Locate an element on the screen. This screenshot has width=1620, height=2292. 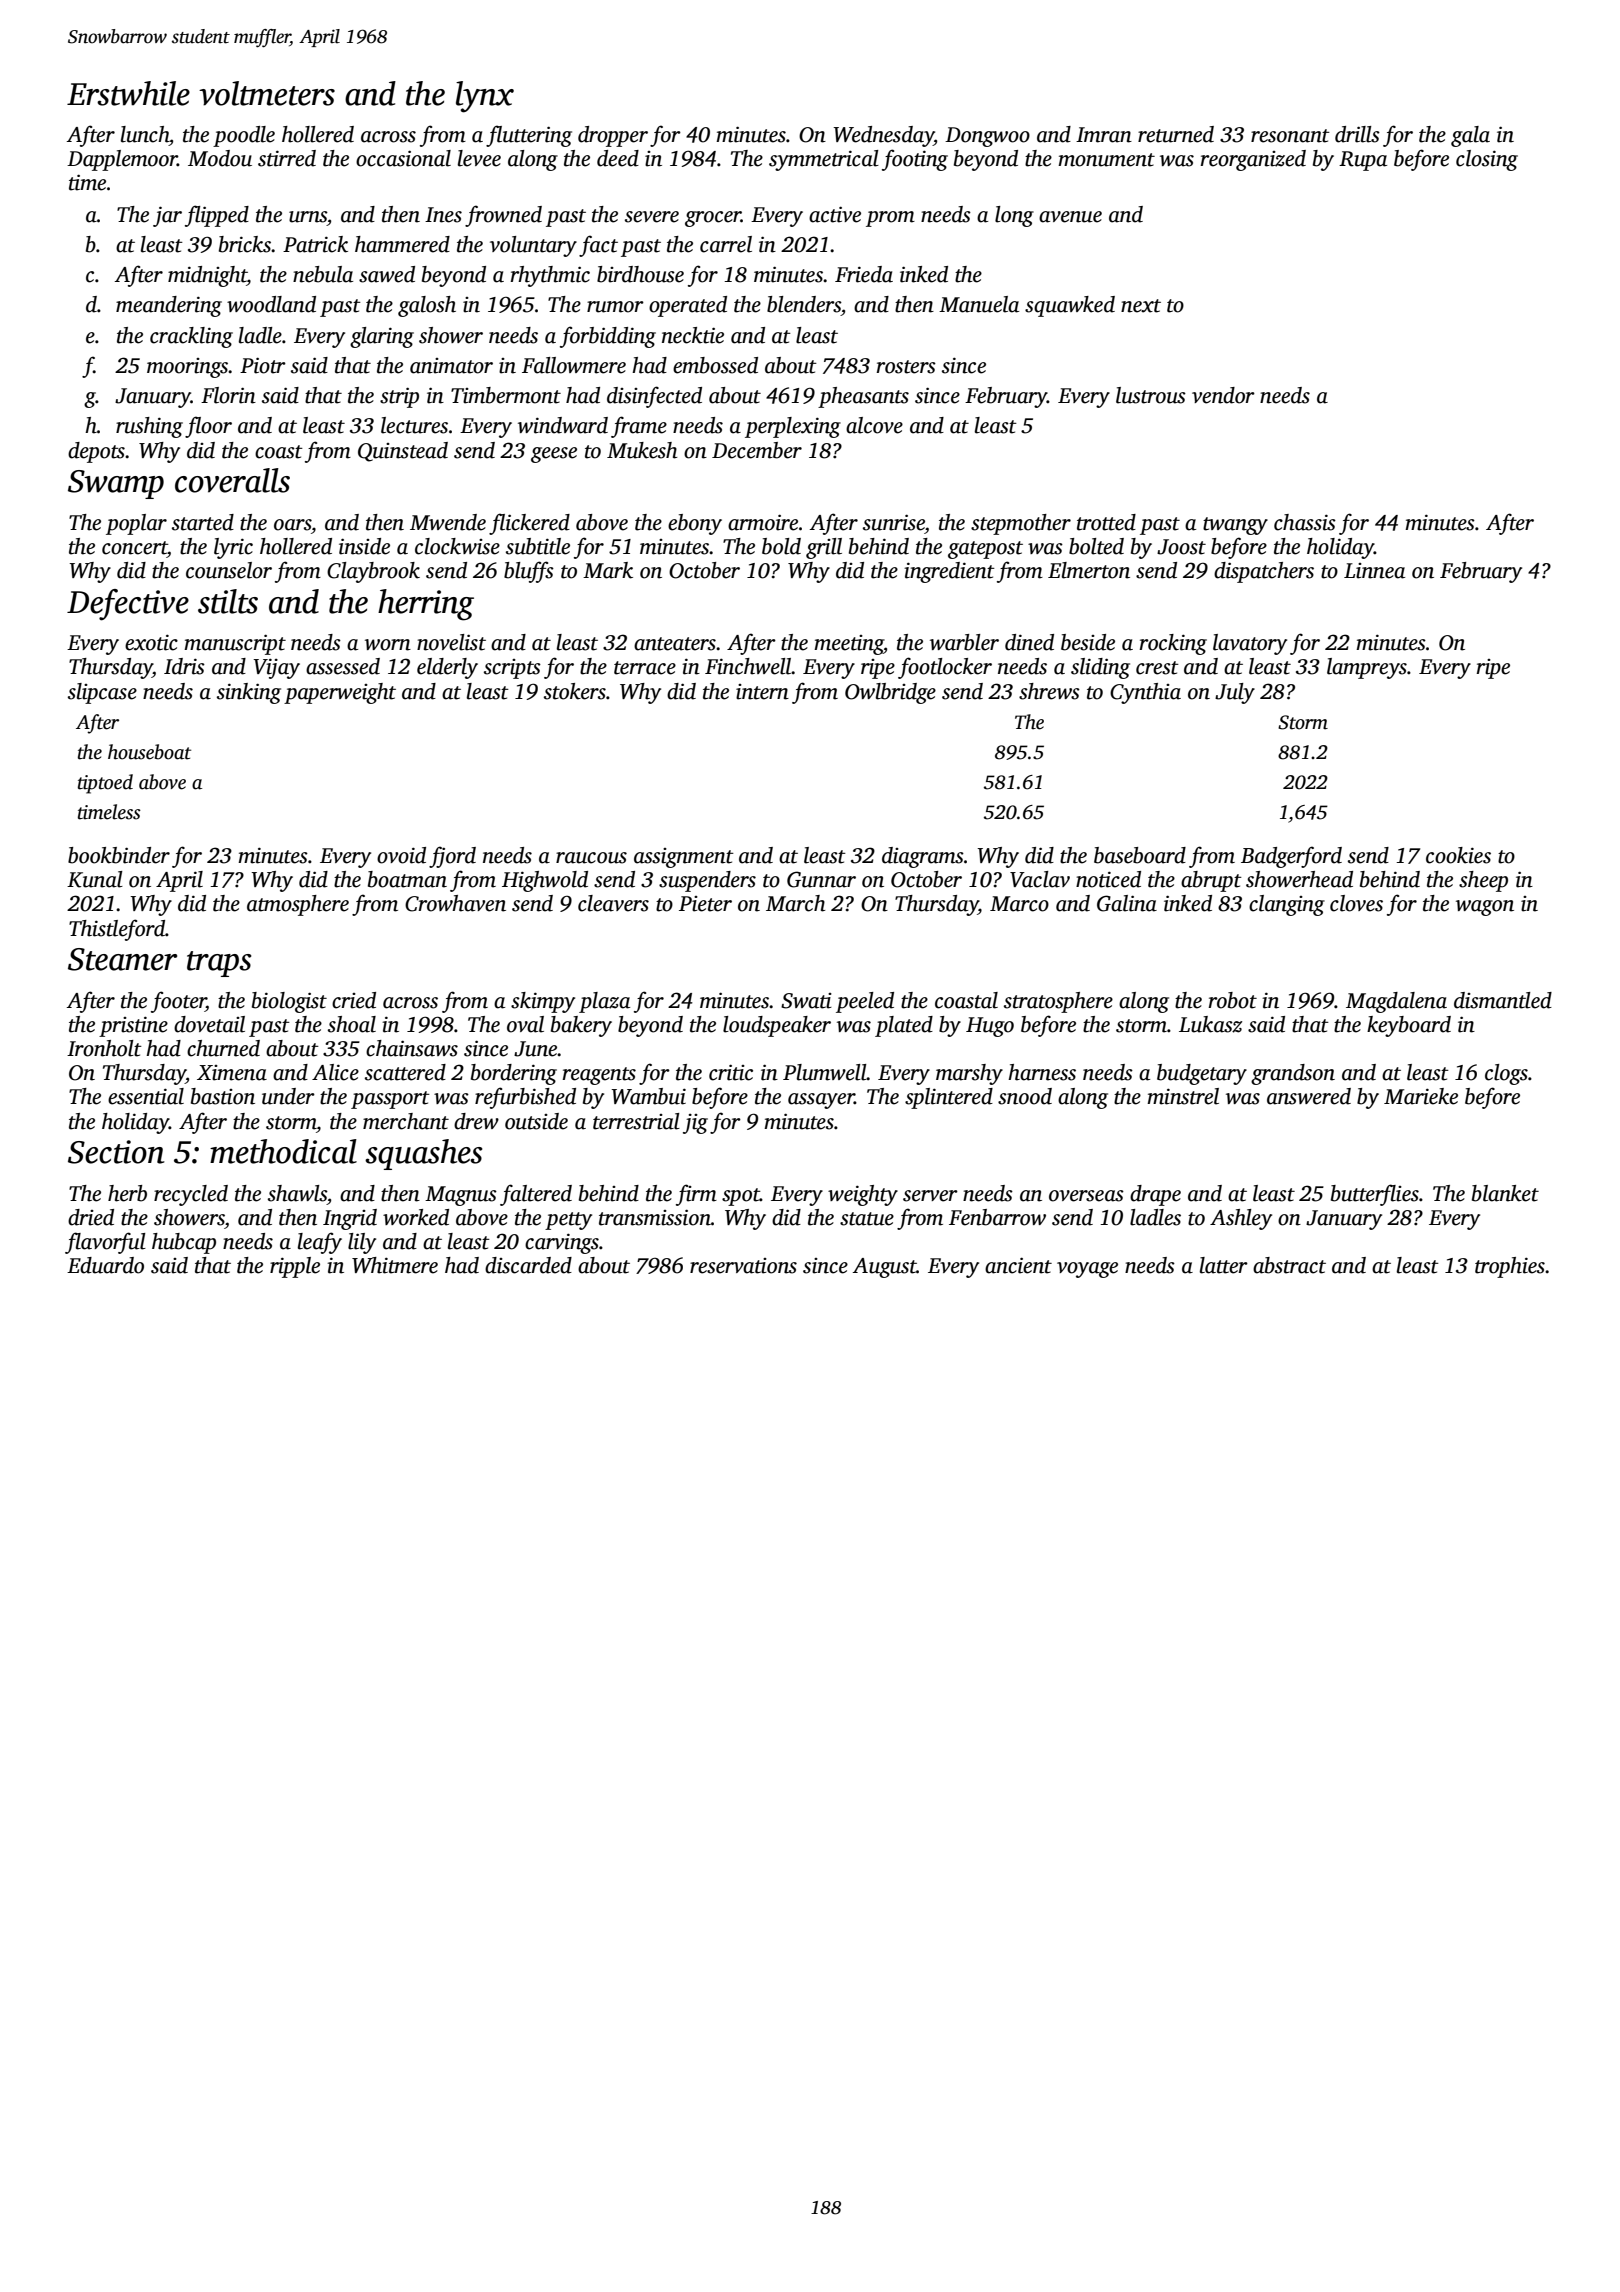
gala is located at coordinates (1470, 136).
